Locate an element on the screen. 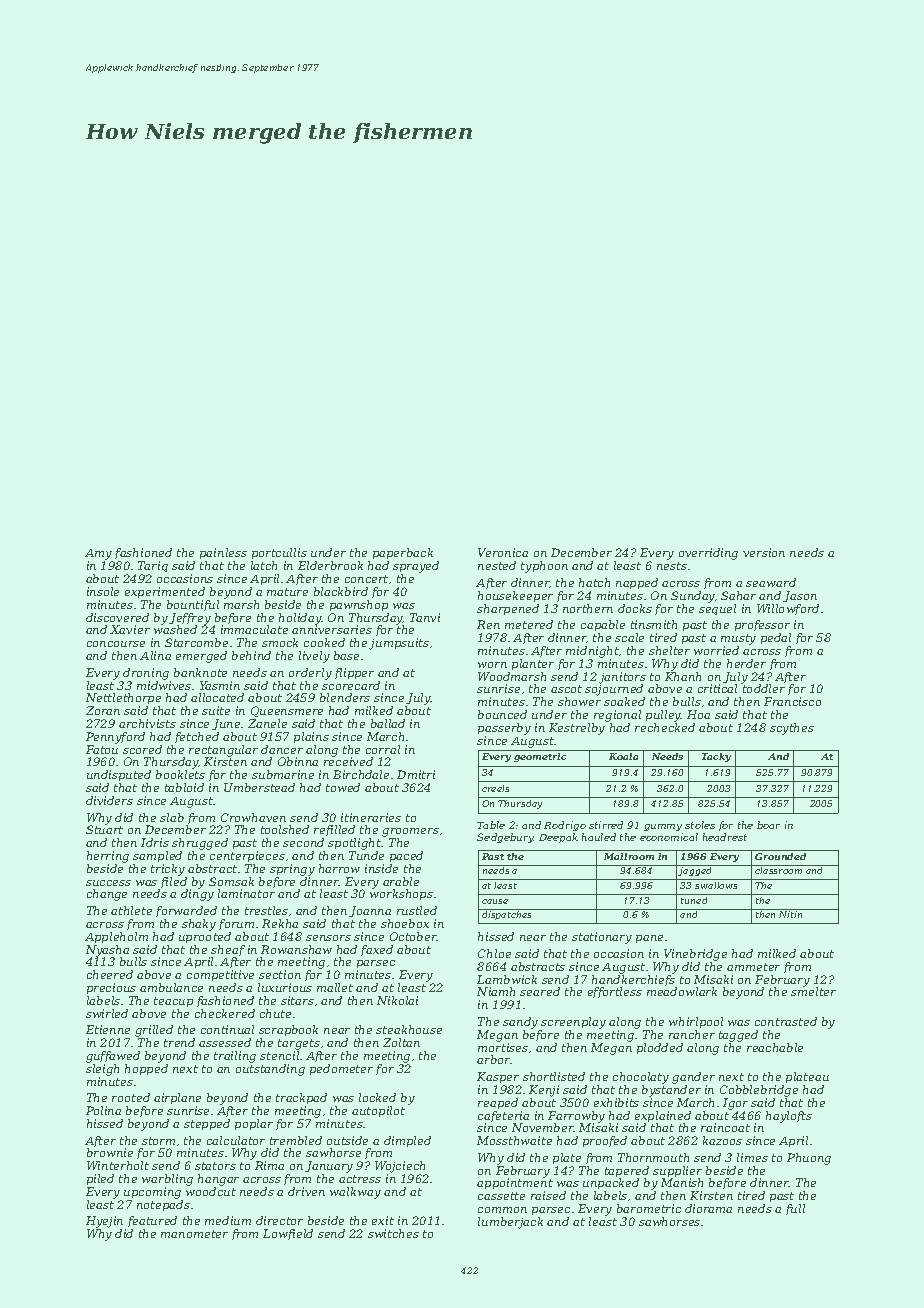  tagged is located at coordinates (738, 1036).
